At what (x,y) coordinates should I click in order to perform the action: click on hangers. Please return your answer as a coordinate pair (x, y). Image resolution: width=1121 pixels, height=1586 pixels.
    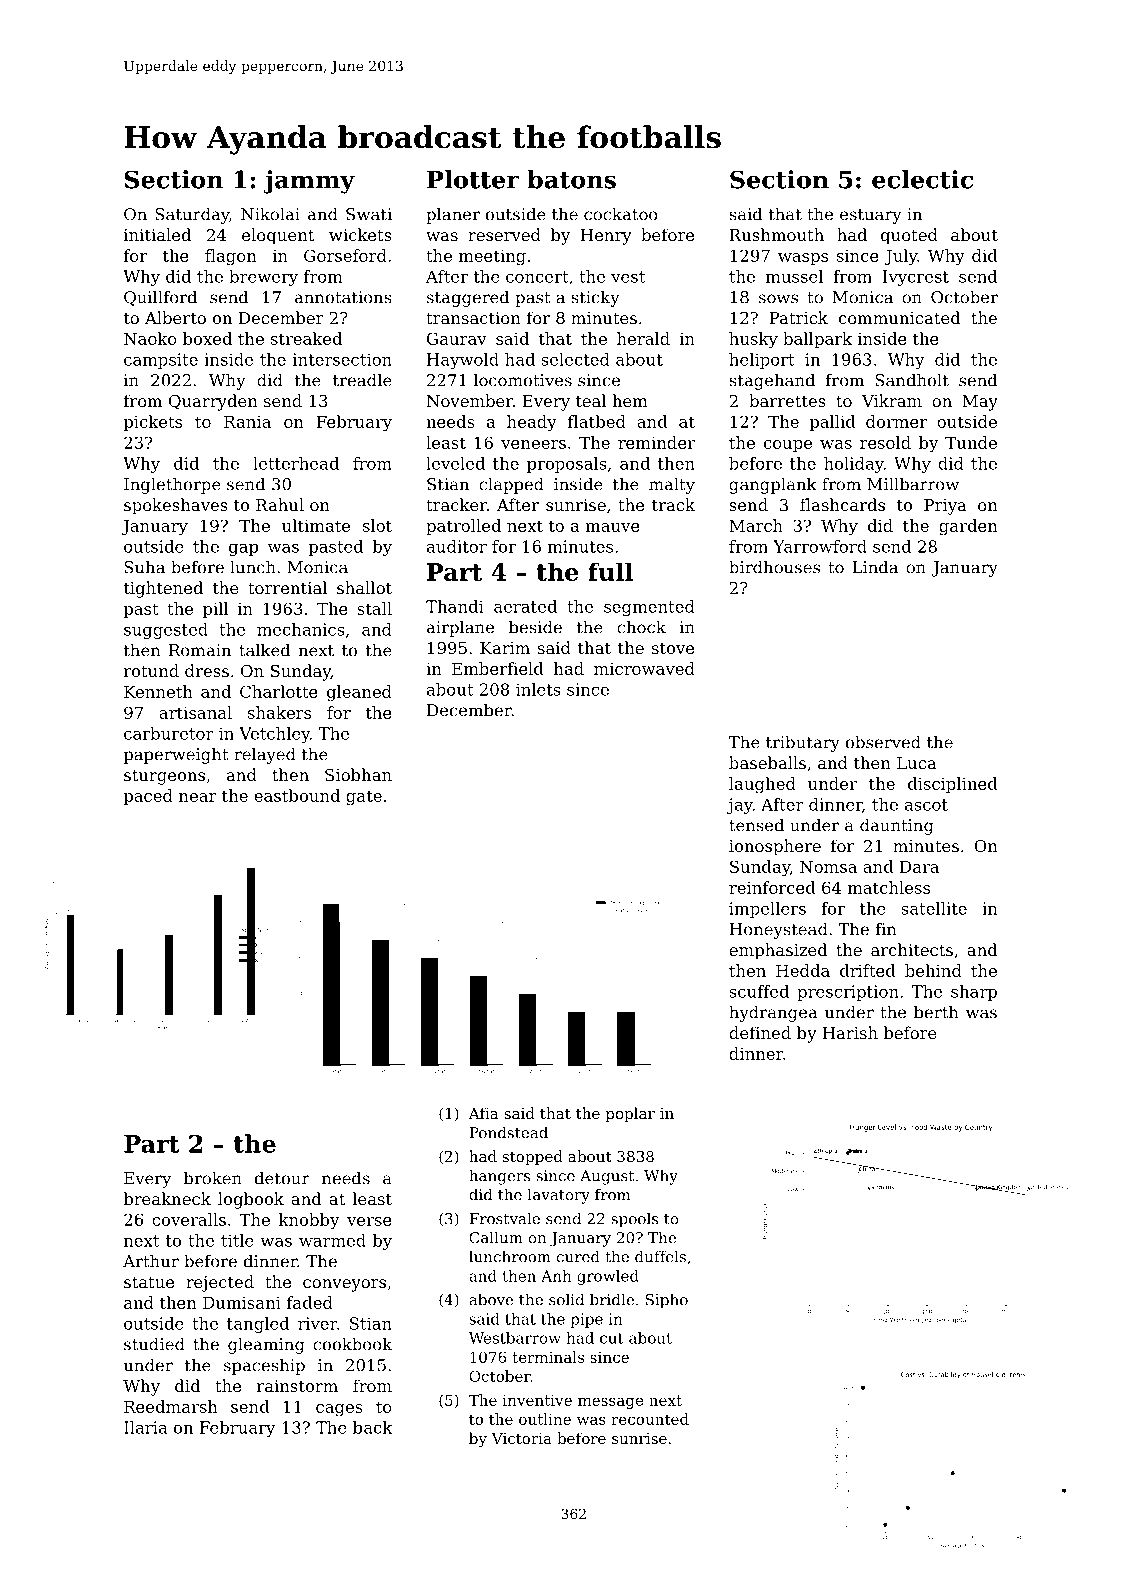
    Looking at the image, I should click on (499, 1177).
